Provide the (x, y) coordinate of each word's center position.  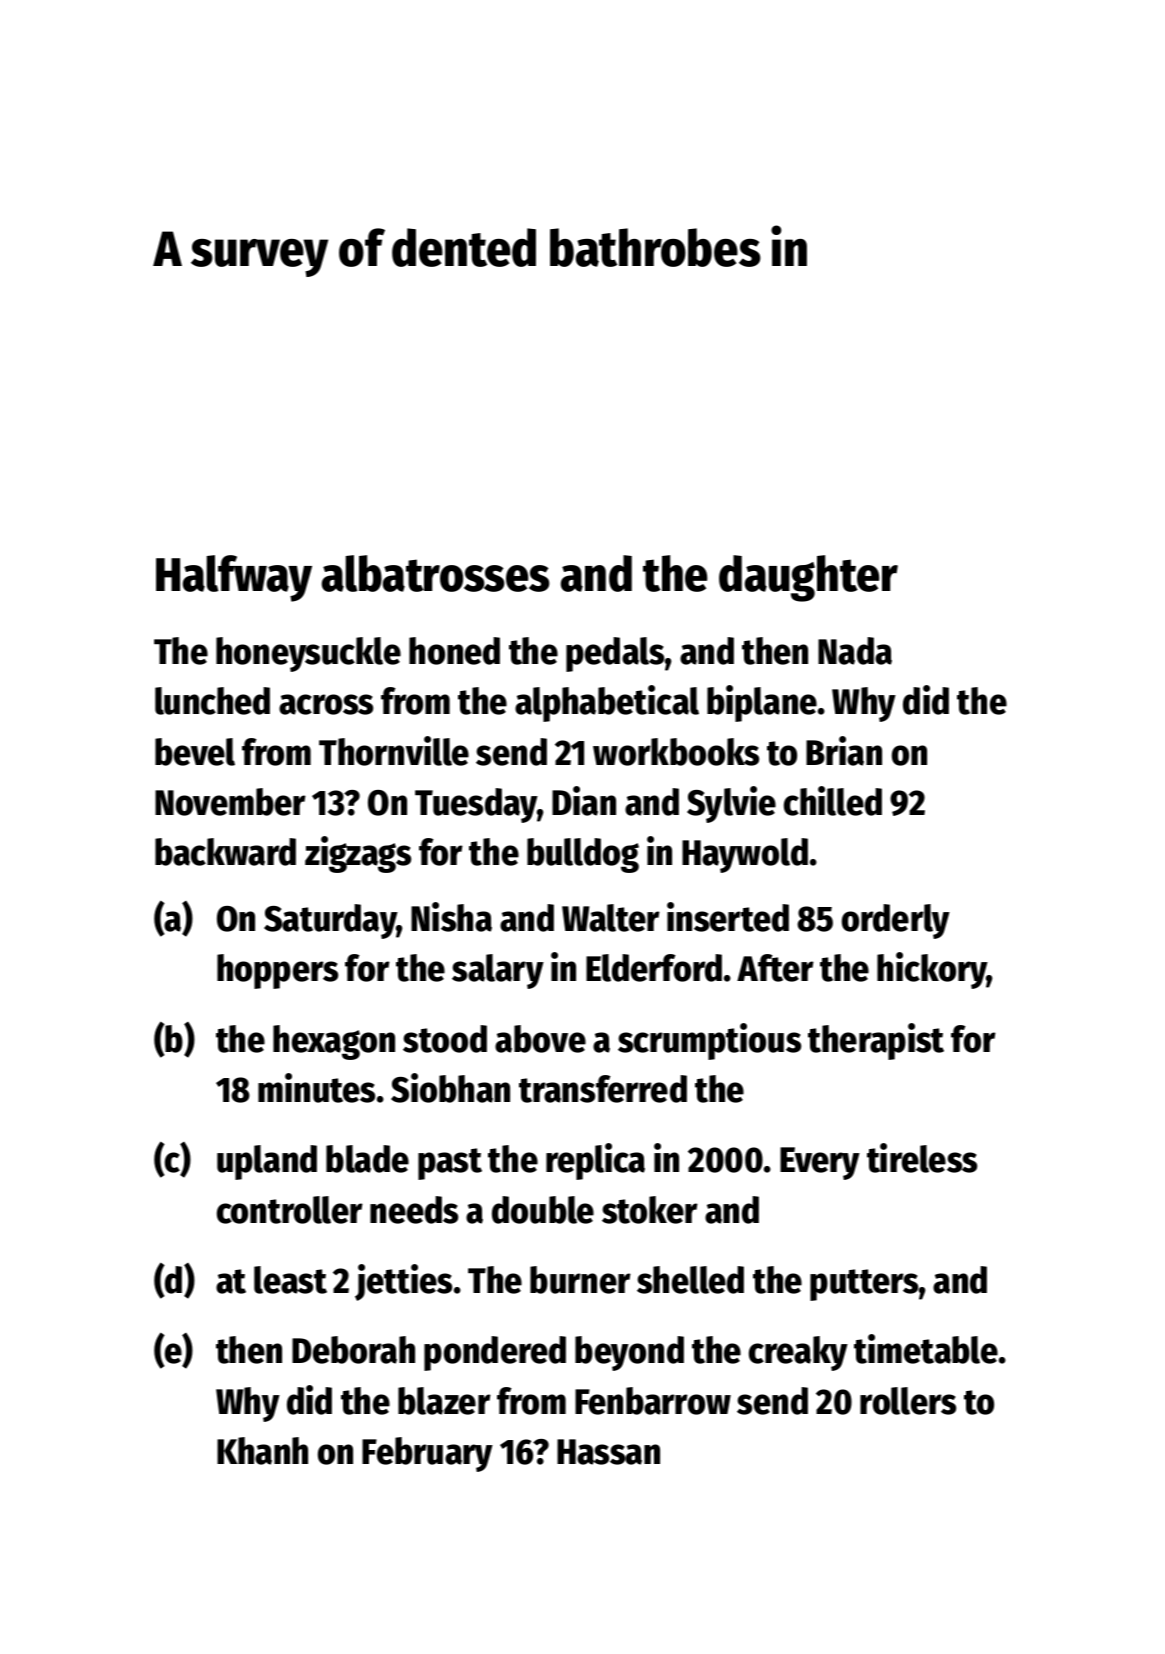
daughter (808, 578)
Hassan (608, 1452)
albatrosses (436, 573)
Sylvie (731, 804)
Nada (855, 651)
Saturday (330, 921)
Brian (844, 751)
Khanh (262, 1451)
